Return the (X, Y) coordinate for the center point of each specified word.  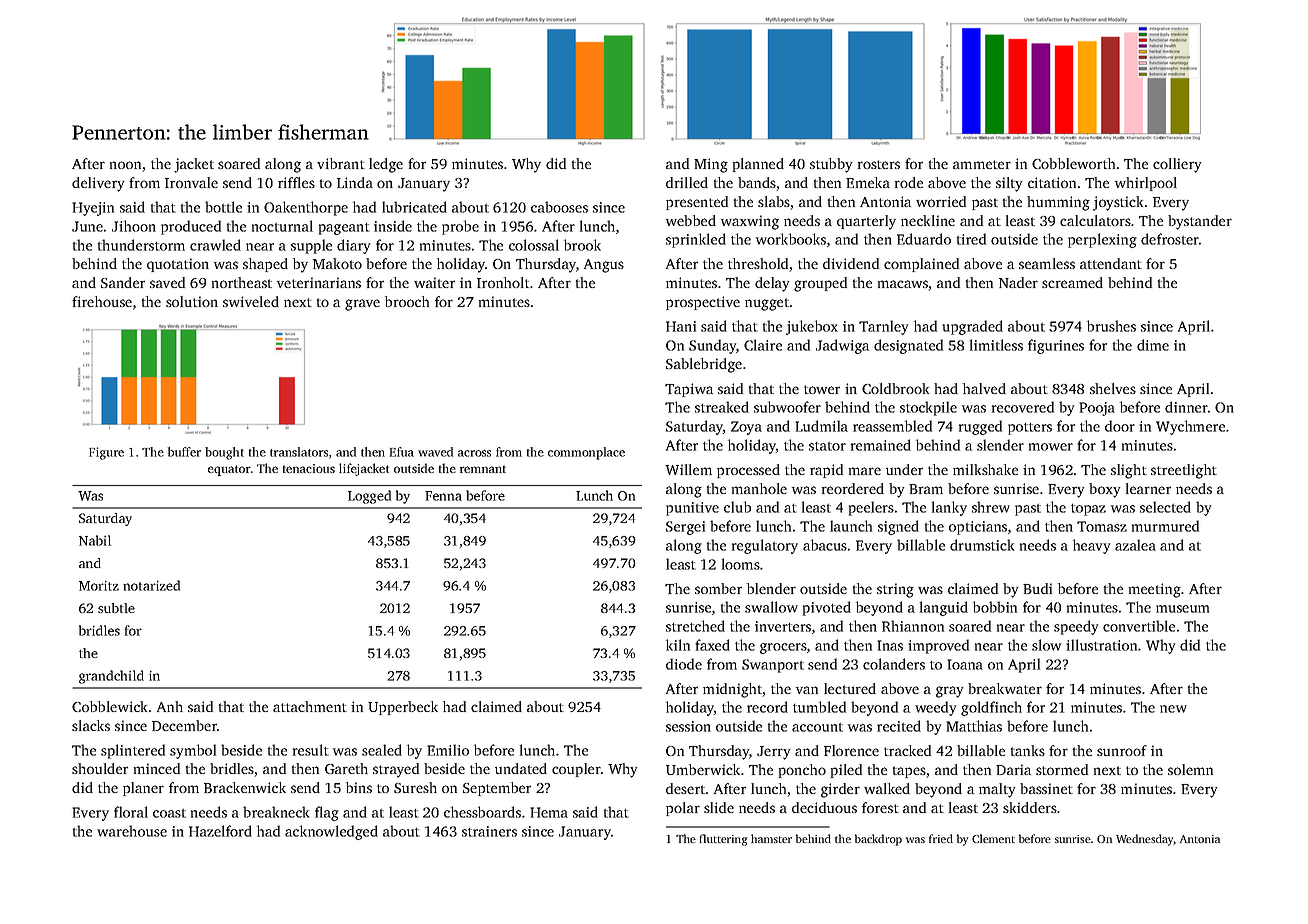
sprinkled (696, 240)
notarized (151, 585)
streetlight (1184, 471)
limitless (996, 345)
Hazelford (220, 831)
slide (719, 807)
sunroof (1122, 750)
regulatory (765, 546)
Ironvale (191, 182)
